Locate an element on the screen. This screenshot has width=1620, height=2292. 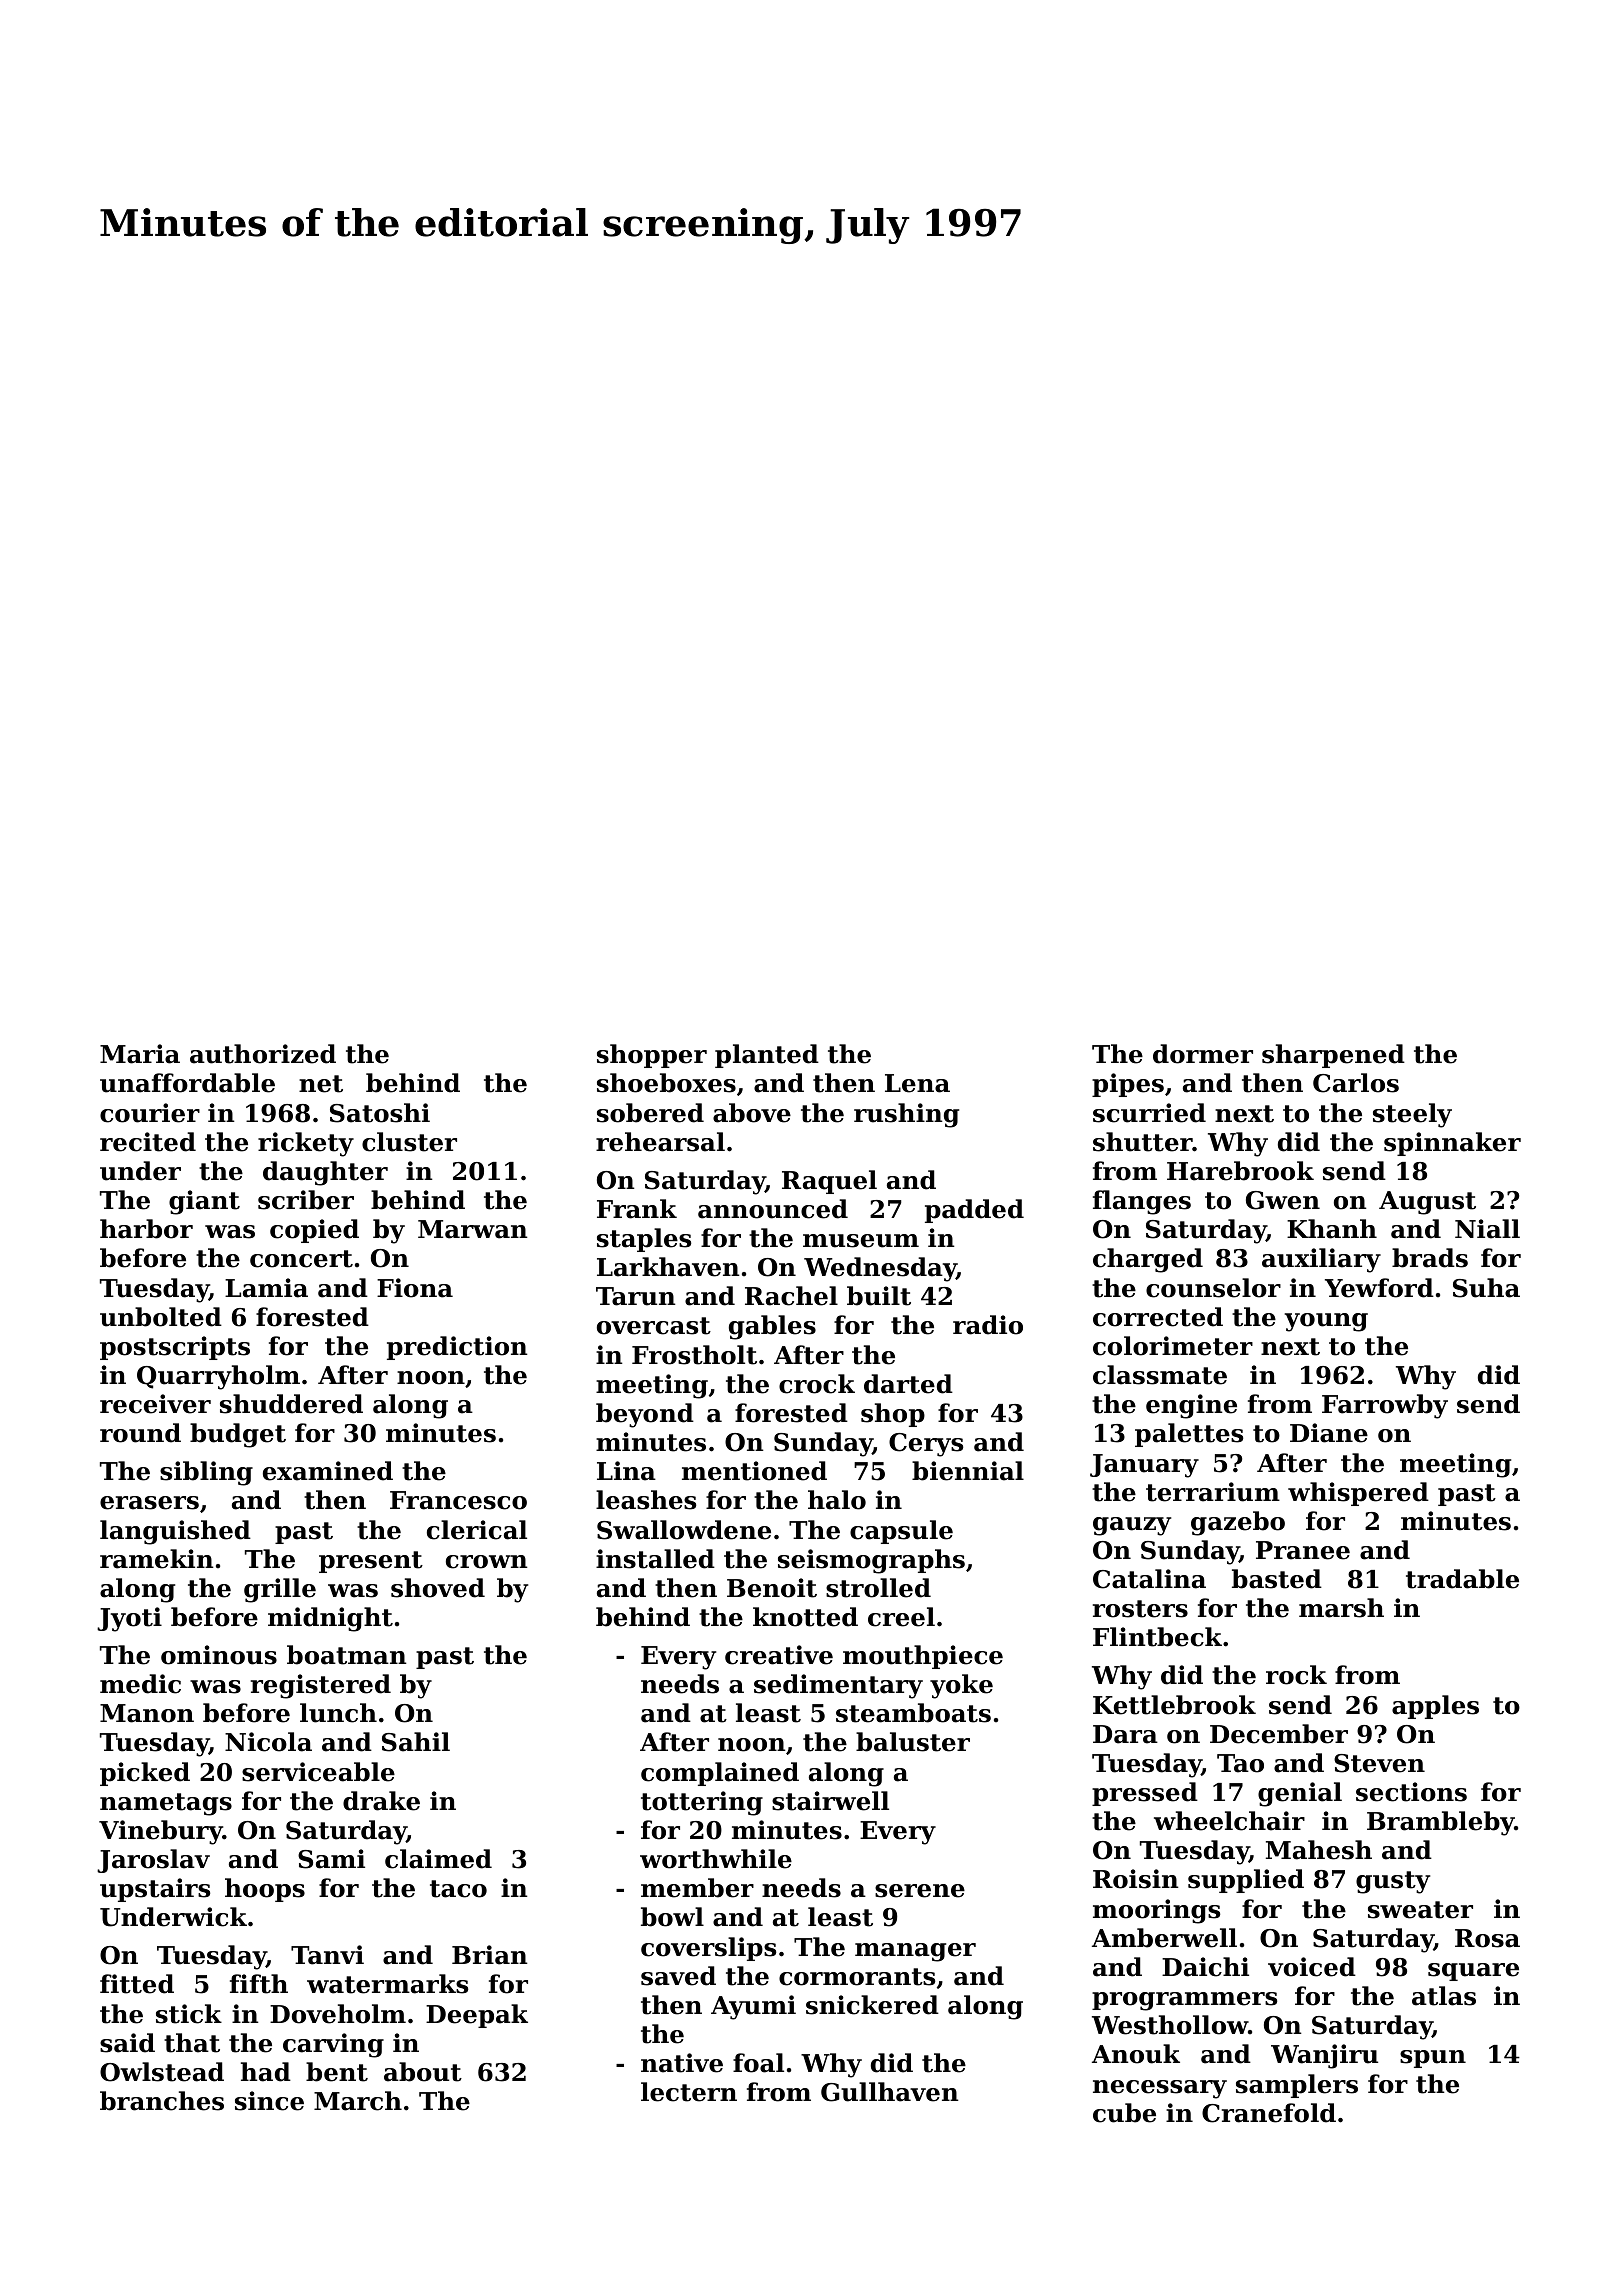
programmers is located at coordinates (1184, 2001).
